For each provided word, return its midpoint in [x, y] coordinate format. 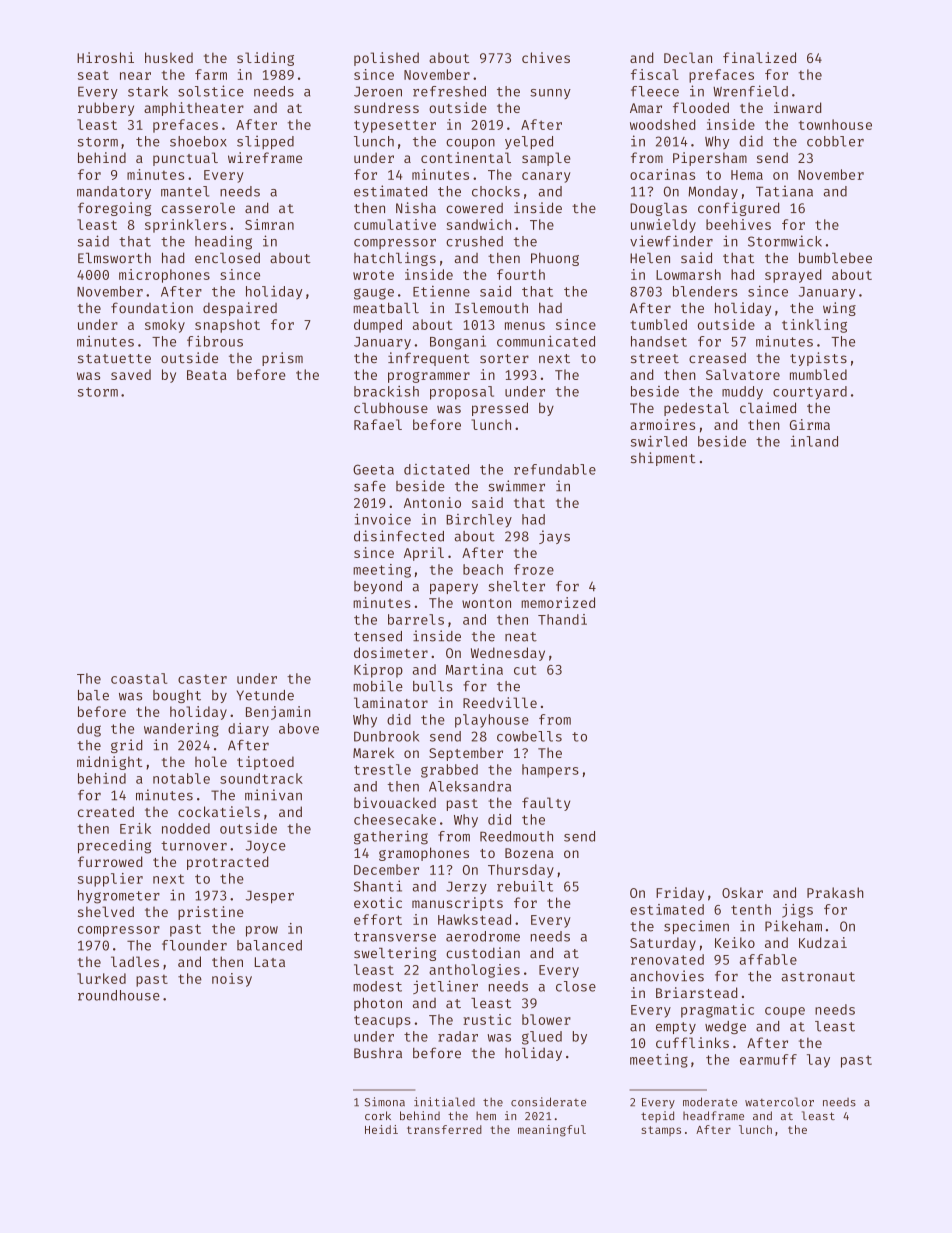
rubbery [106, 109]
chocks [496, 191]
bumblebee [835, 258]
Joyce [266, 846]
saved [131, 374]
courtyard [810, 393]
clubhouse [391, 408]
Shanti [378, 886]
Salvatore [743, 374]
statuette [114, 359]
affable [768, 959]
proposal [462, 393]
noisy [232, 980]
